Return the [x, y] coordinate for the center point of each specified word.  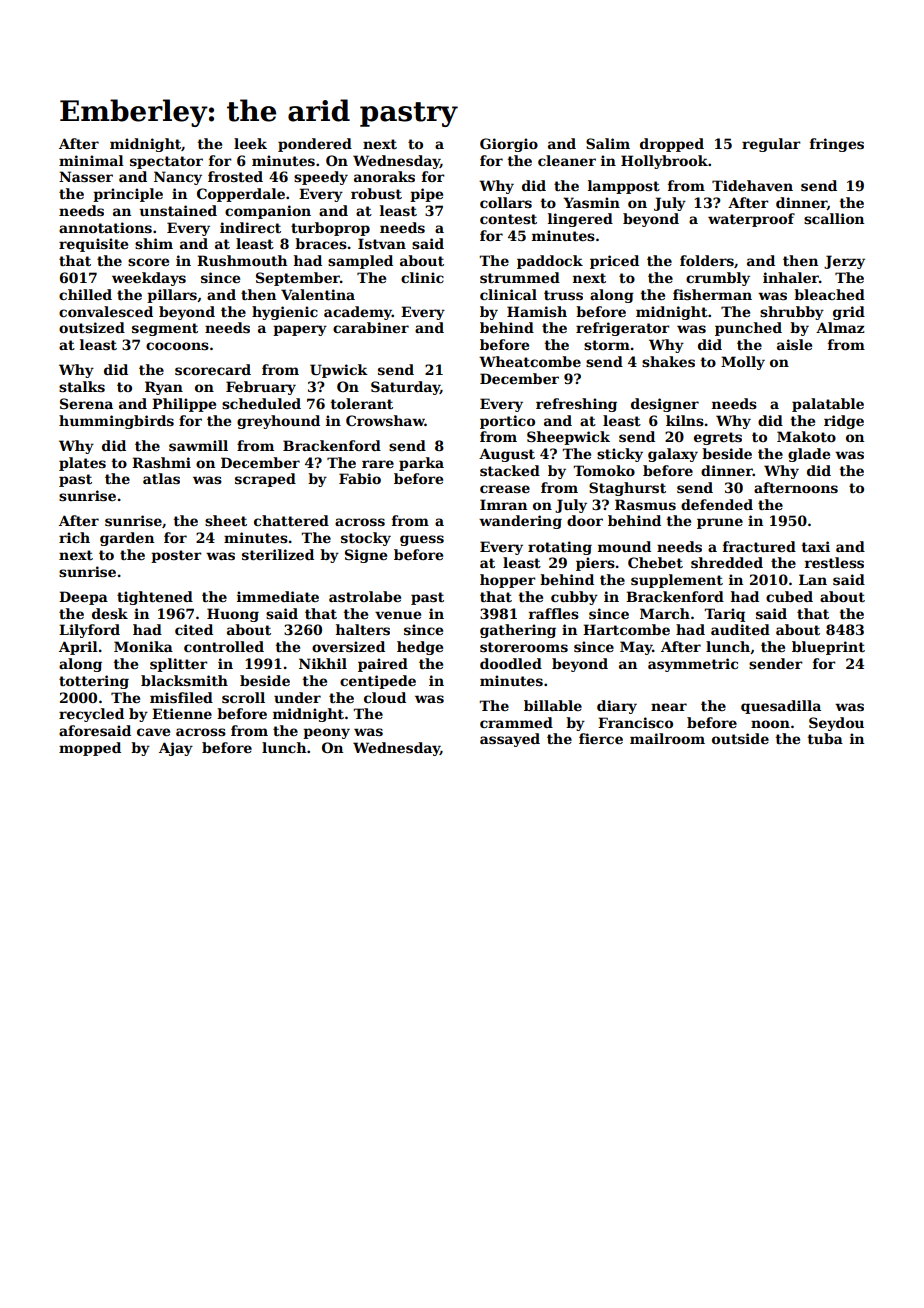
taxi [815, 546]
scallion [834, 218]
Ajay [176, 749]
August [507, 455]
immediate [278, 596]
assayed [510, 740]
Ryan [164, 388]
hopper [508, 581]
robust [376, 193]
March [665, 613]
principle [128, 195]
